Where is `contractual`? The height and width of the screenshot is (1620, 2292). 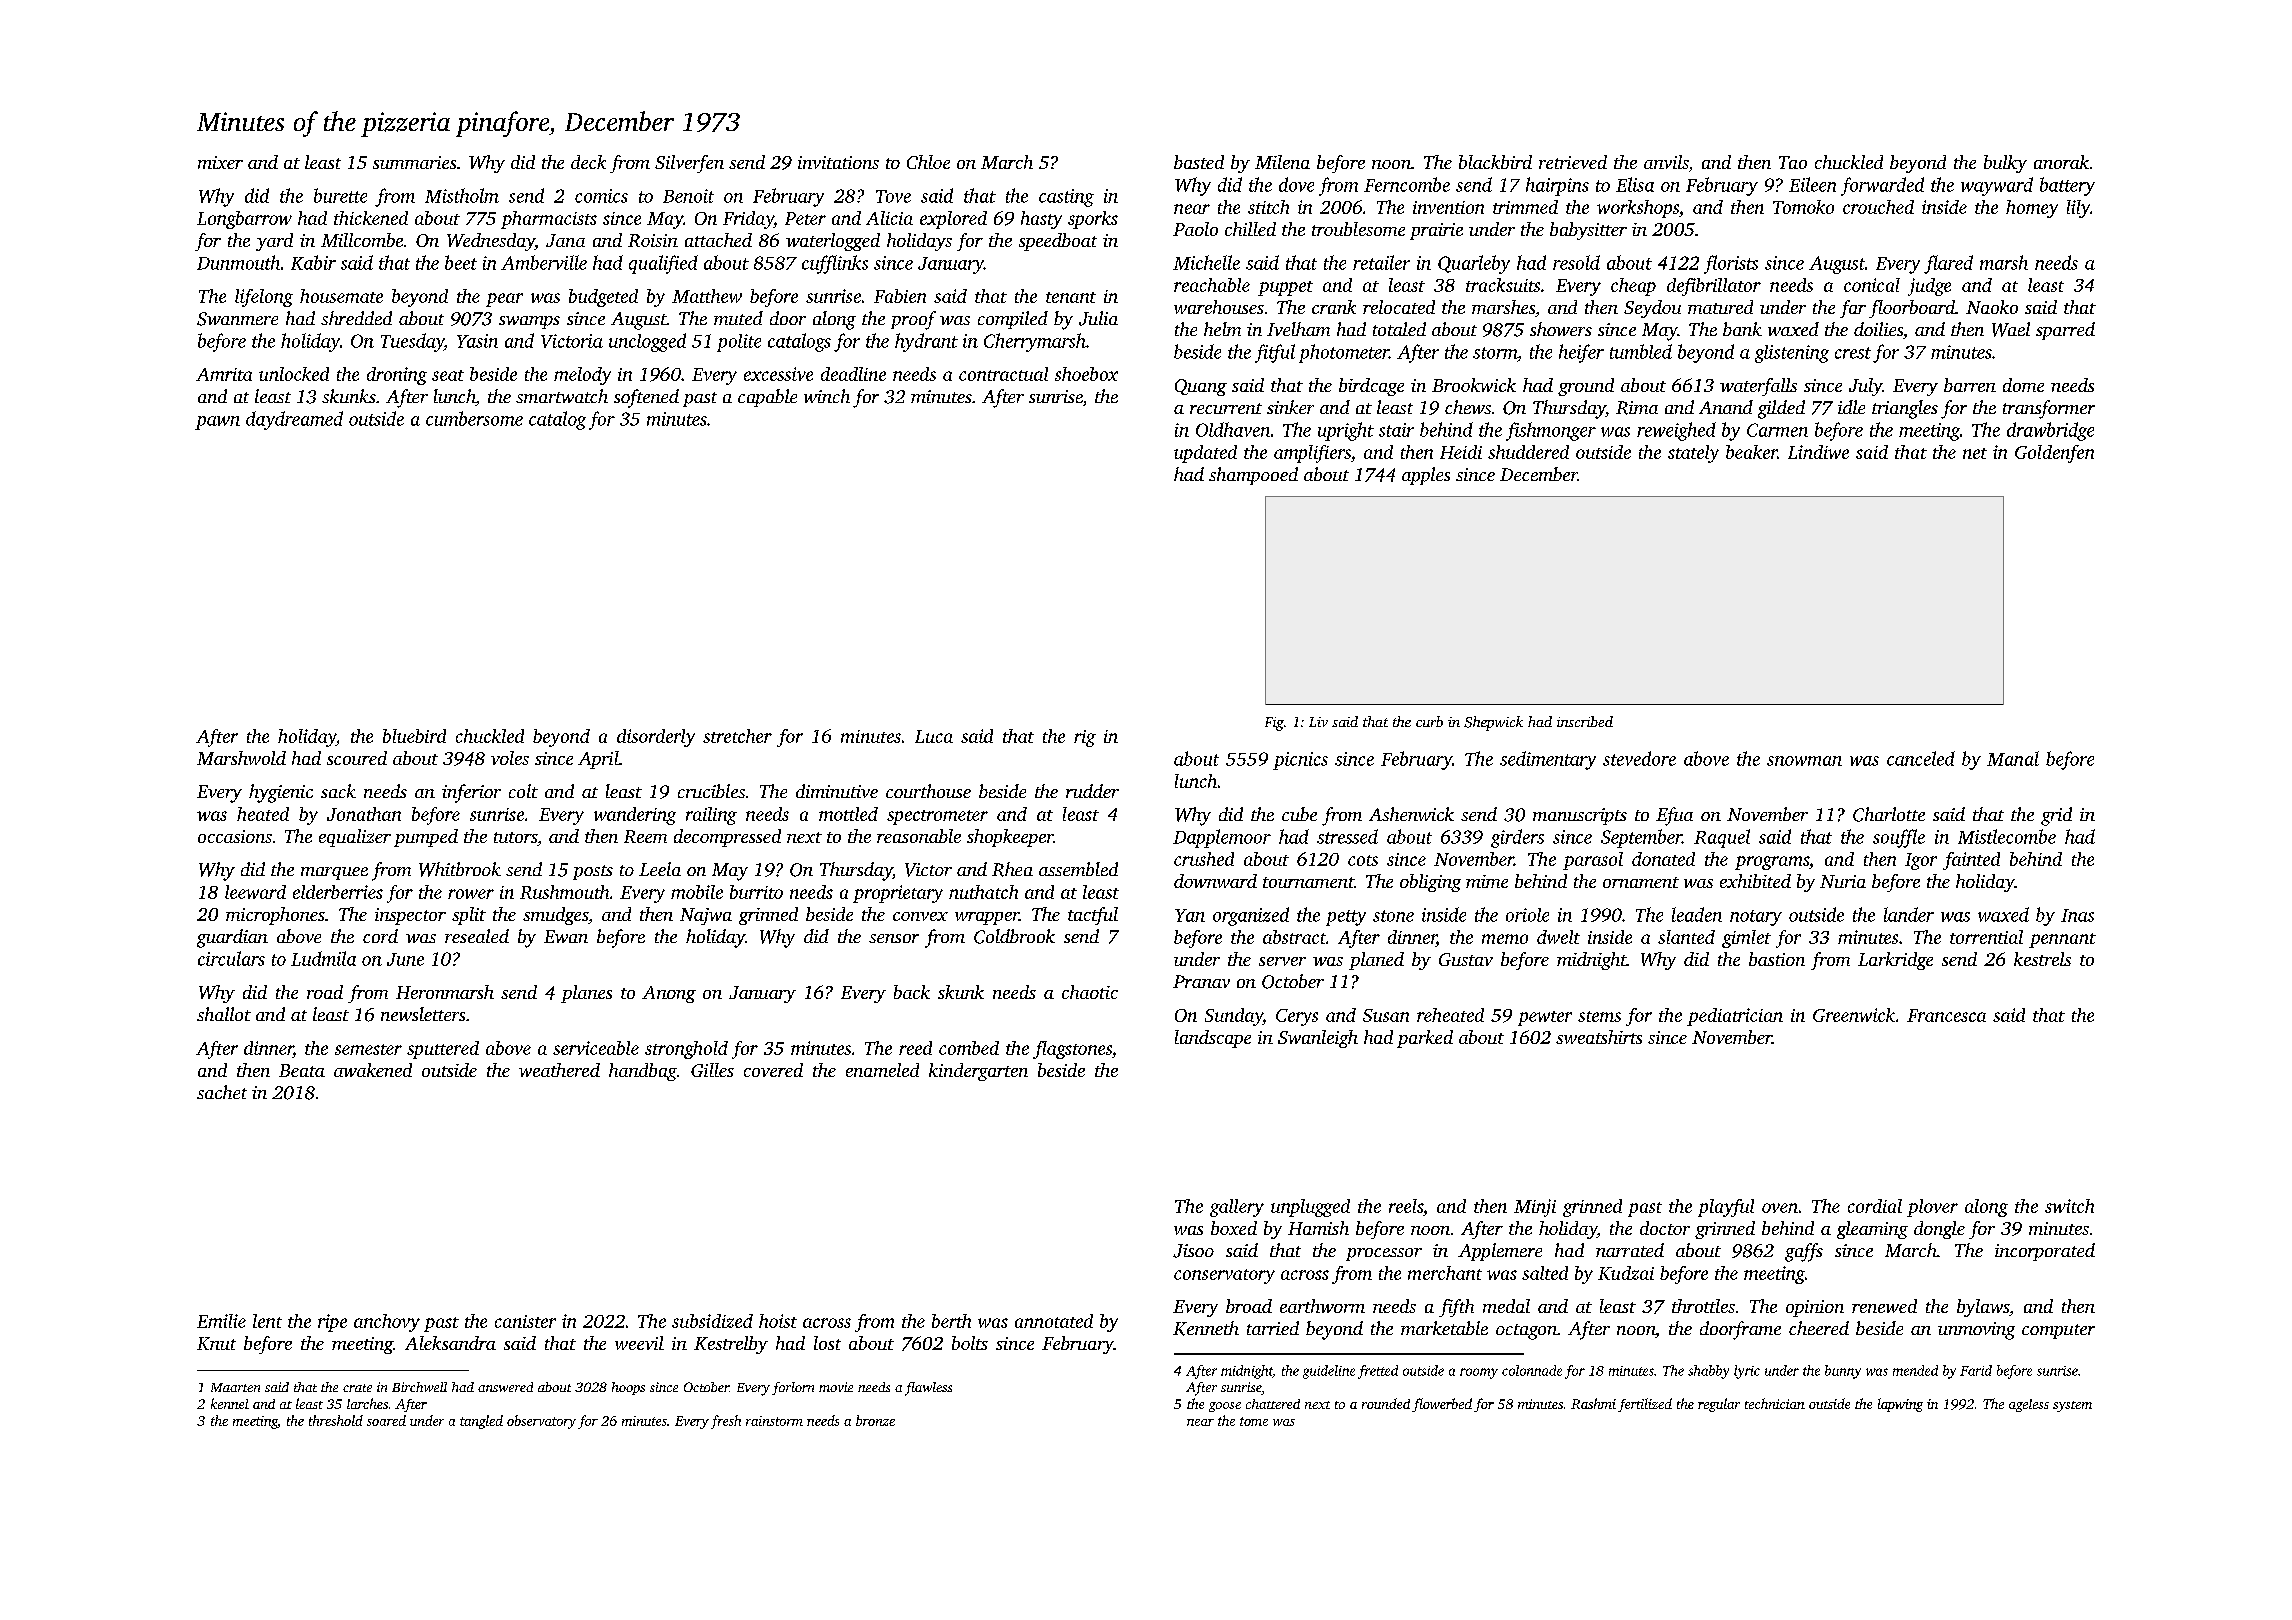
contractual is located at coordinates (1003, 374).
